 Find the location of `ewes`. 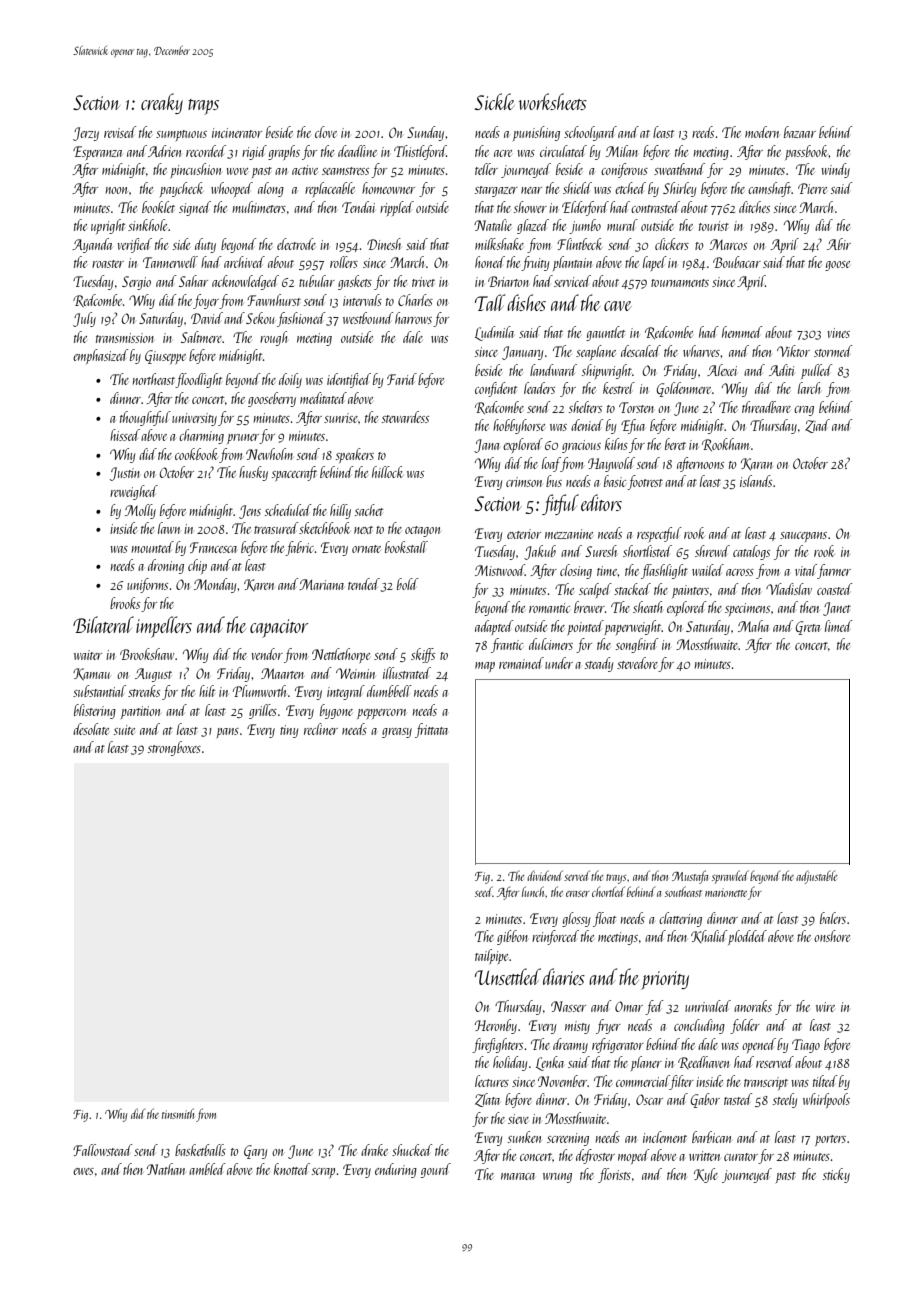

ewes is located at coordinates (83, 1171).
